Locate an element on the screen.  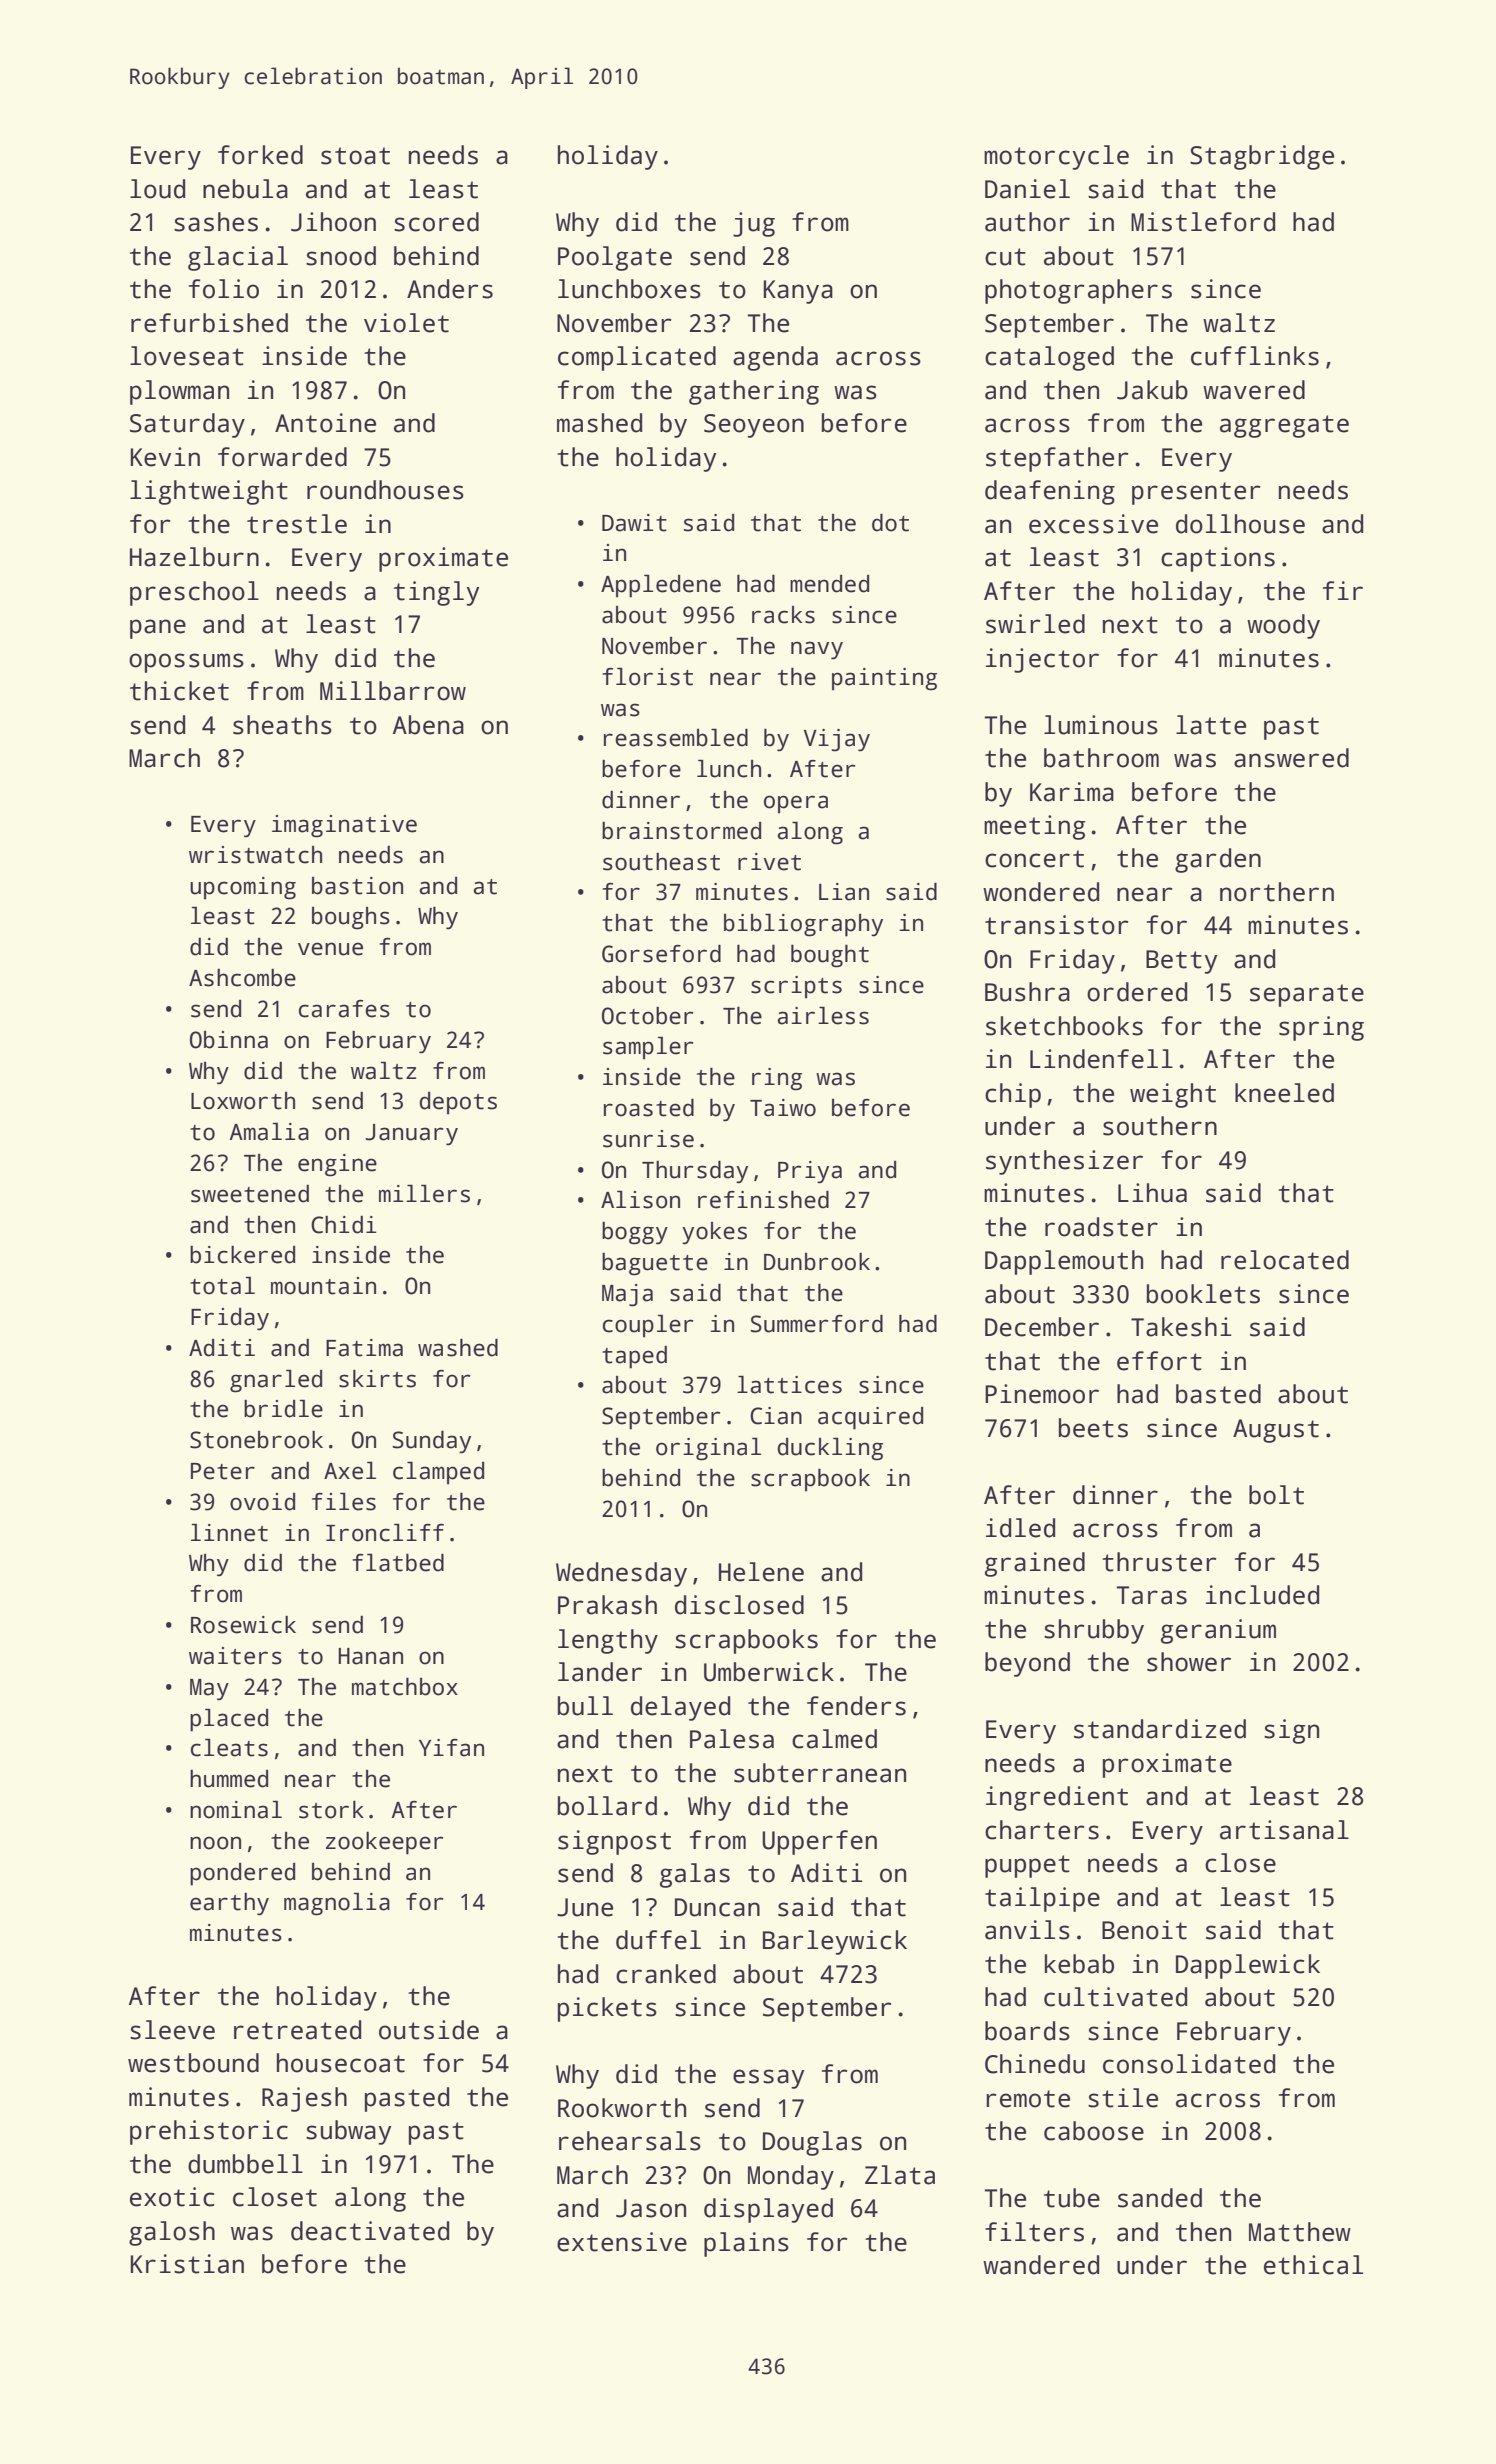
motorcycle is located at coordinates (1056, 157).
